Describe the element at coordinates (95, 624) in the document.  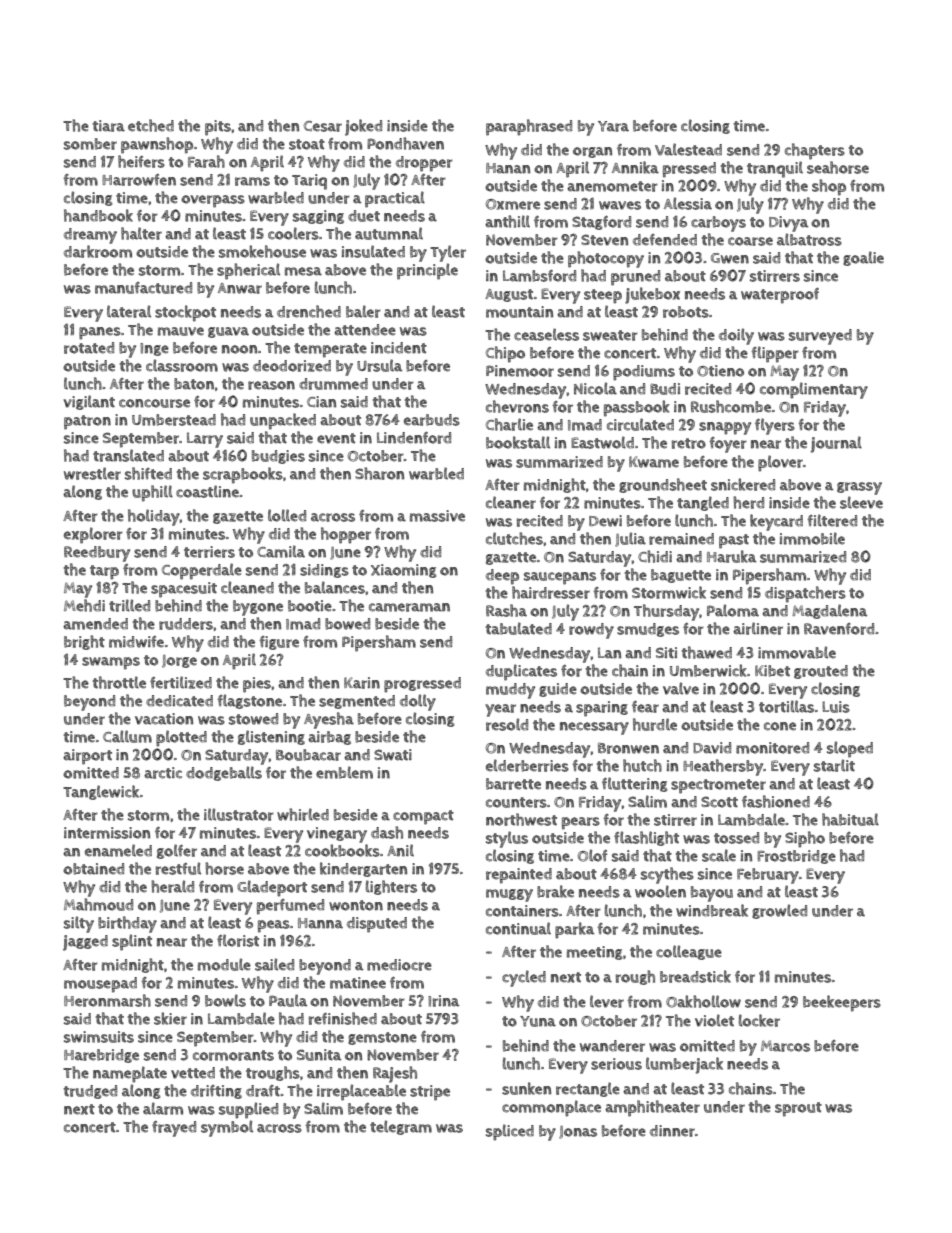
I see `amended` at that location.
